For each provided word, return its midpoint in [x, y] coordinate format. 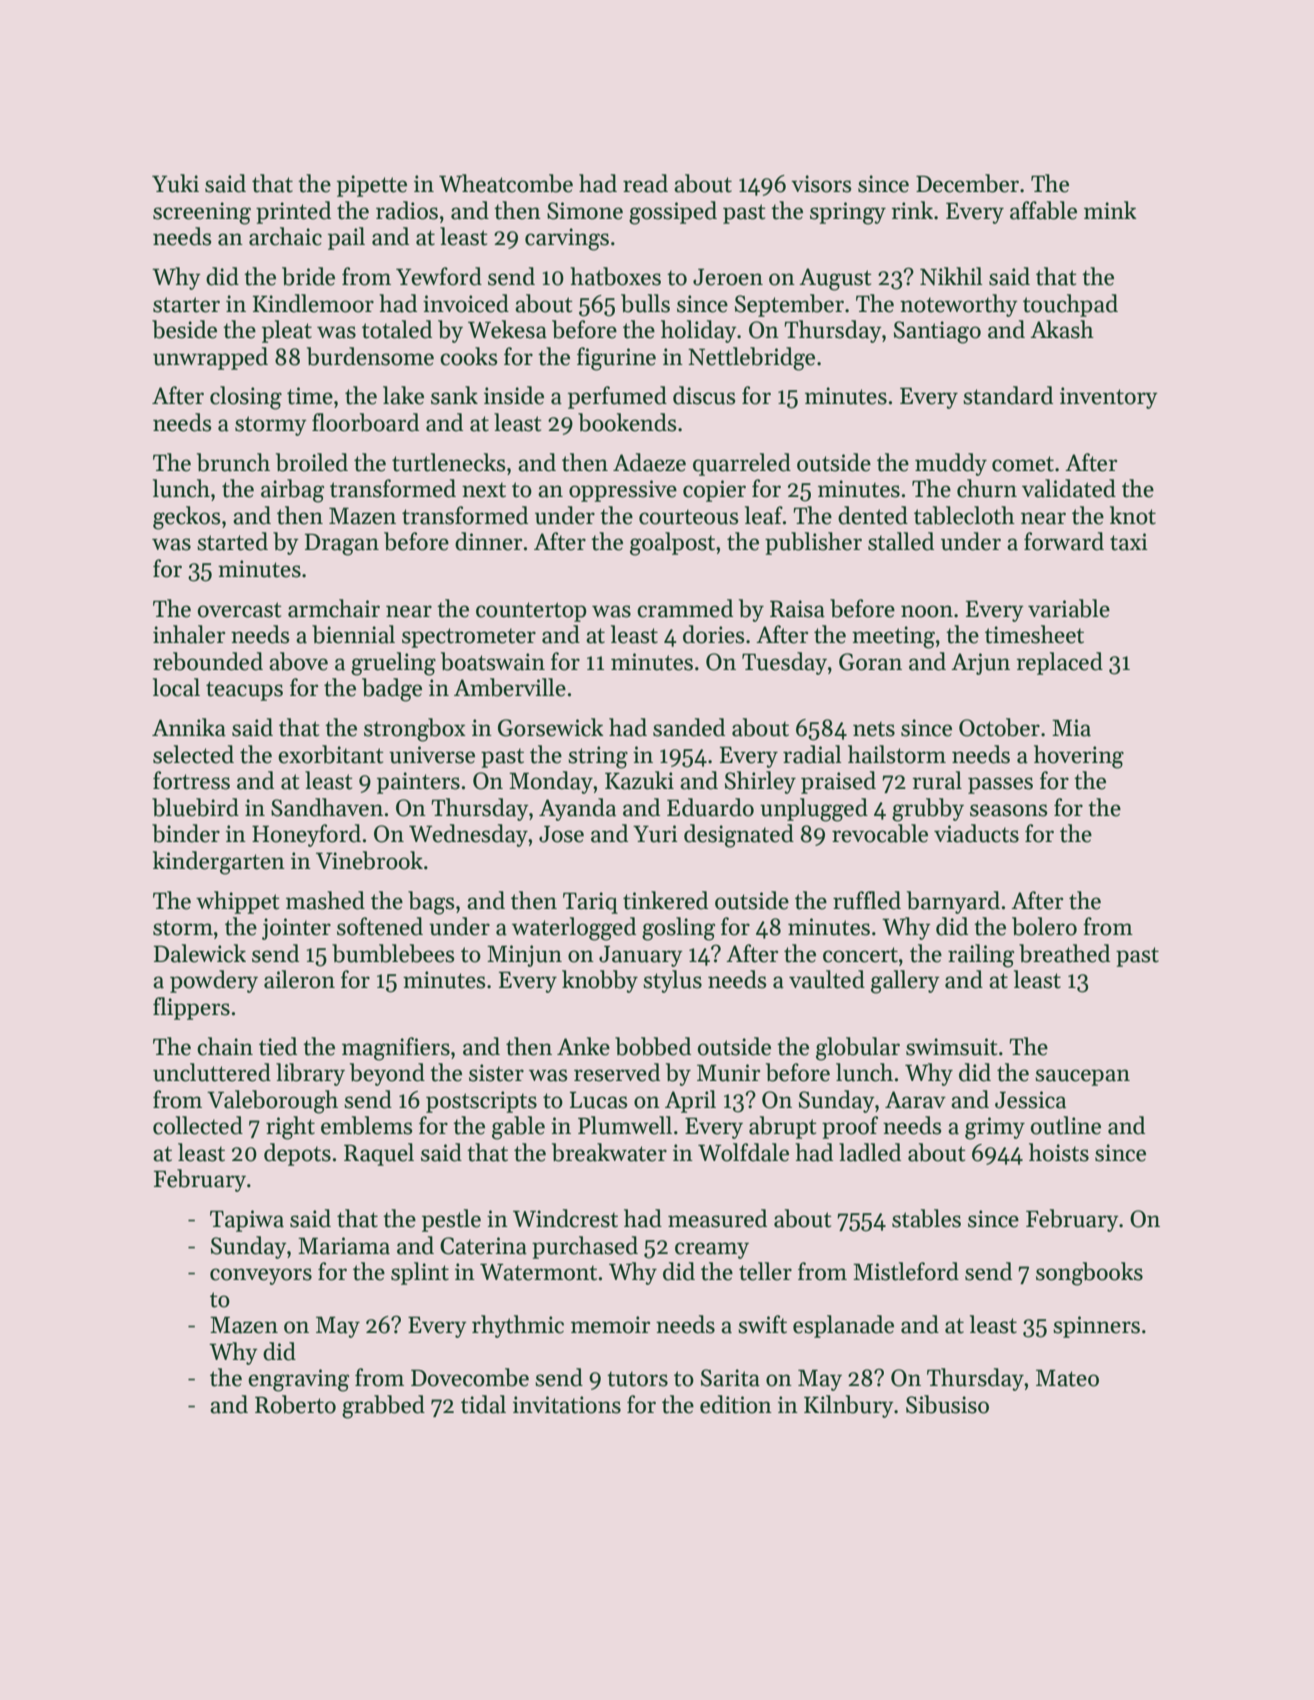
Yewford [439, 276]
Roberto [295, 1404]
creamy [712, 1250]
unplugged [814, 810]
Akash [1062, 329]
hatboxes [615, 276]
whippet [238, 902]
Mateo [1067, 1378]
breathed [1064, 953]
